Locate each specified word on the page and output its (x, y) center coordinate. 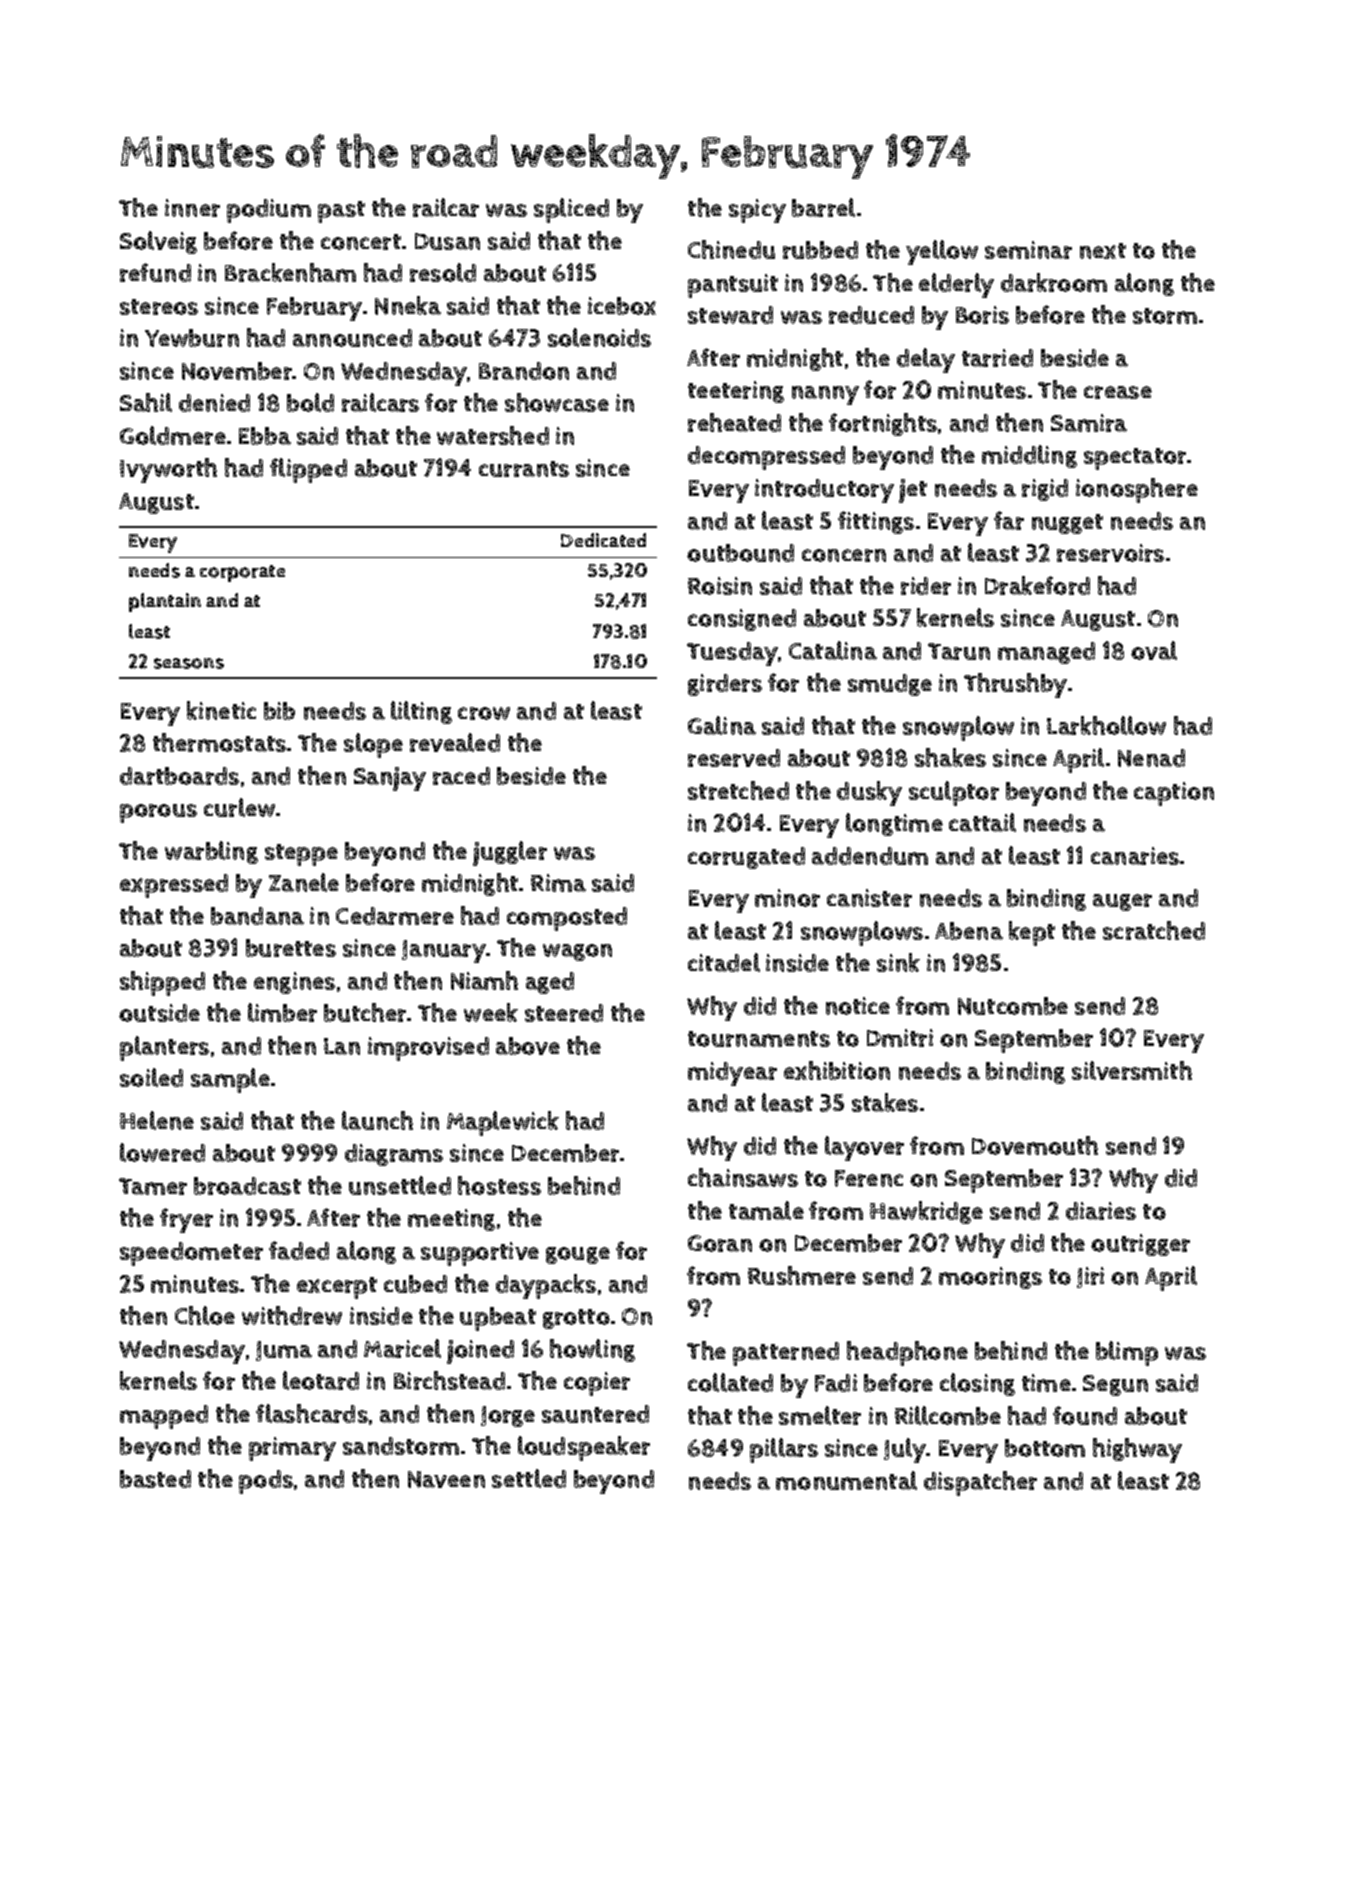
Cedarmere (395, 916)
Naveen (446, 1479)
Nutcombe (1013, 1006)
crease (1118, 392)
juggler (510, 853)
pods (266, 1482)
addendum (870, 856)
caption (1174, 794)
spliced (571, 210)
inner (192, 208)
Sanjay (390, 779)
